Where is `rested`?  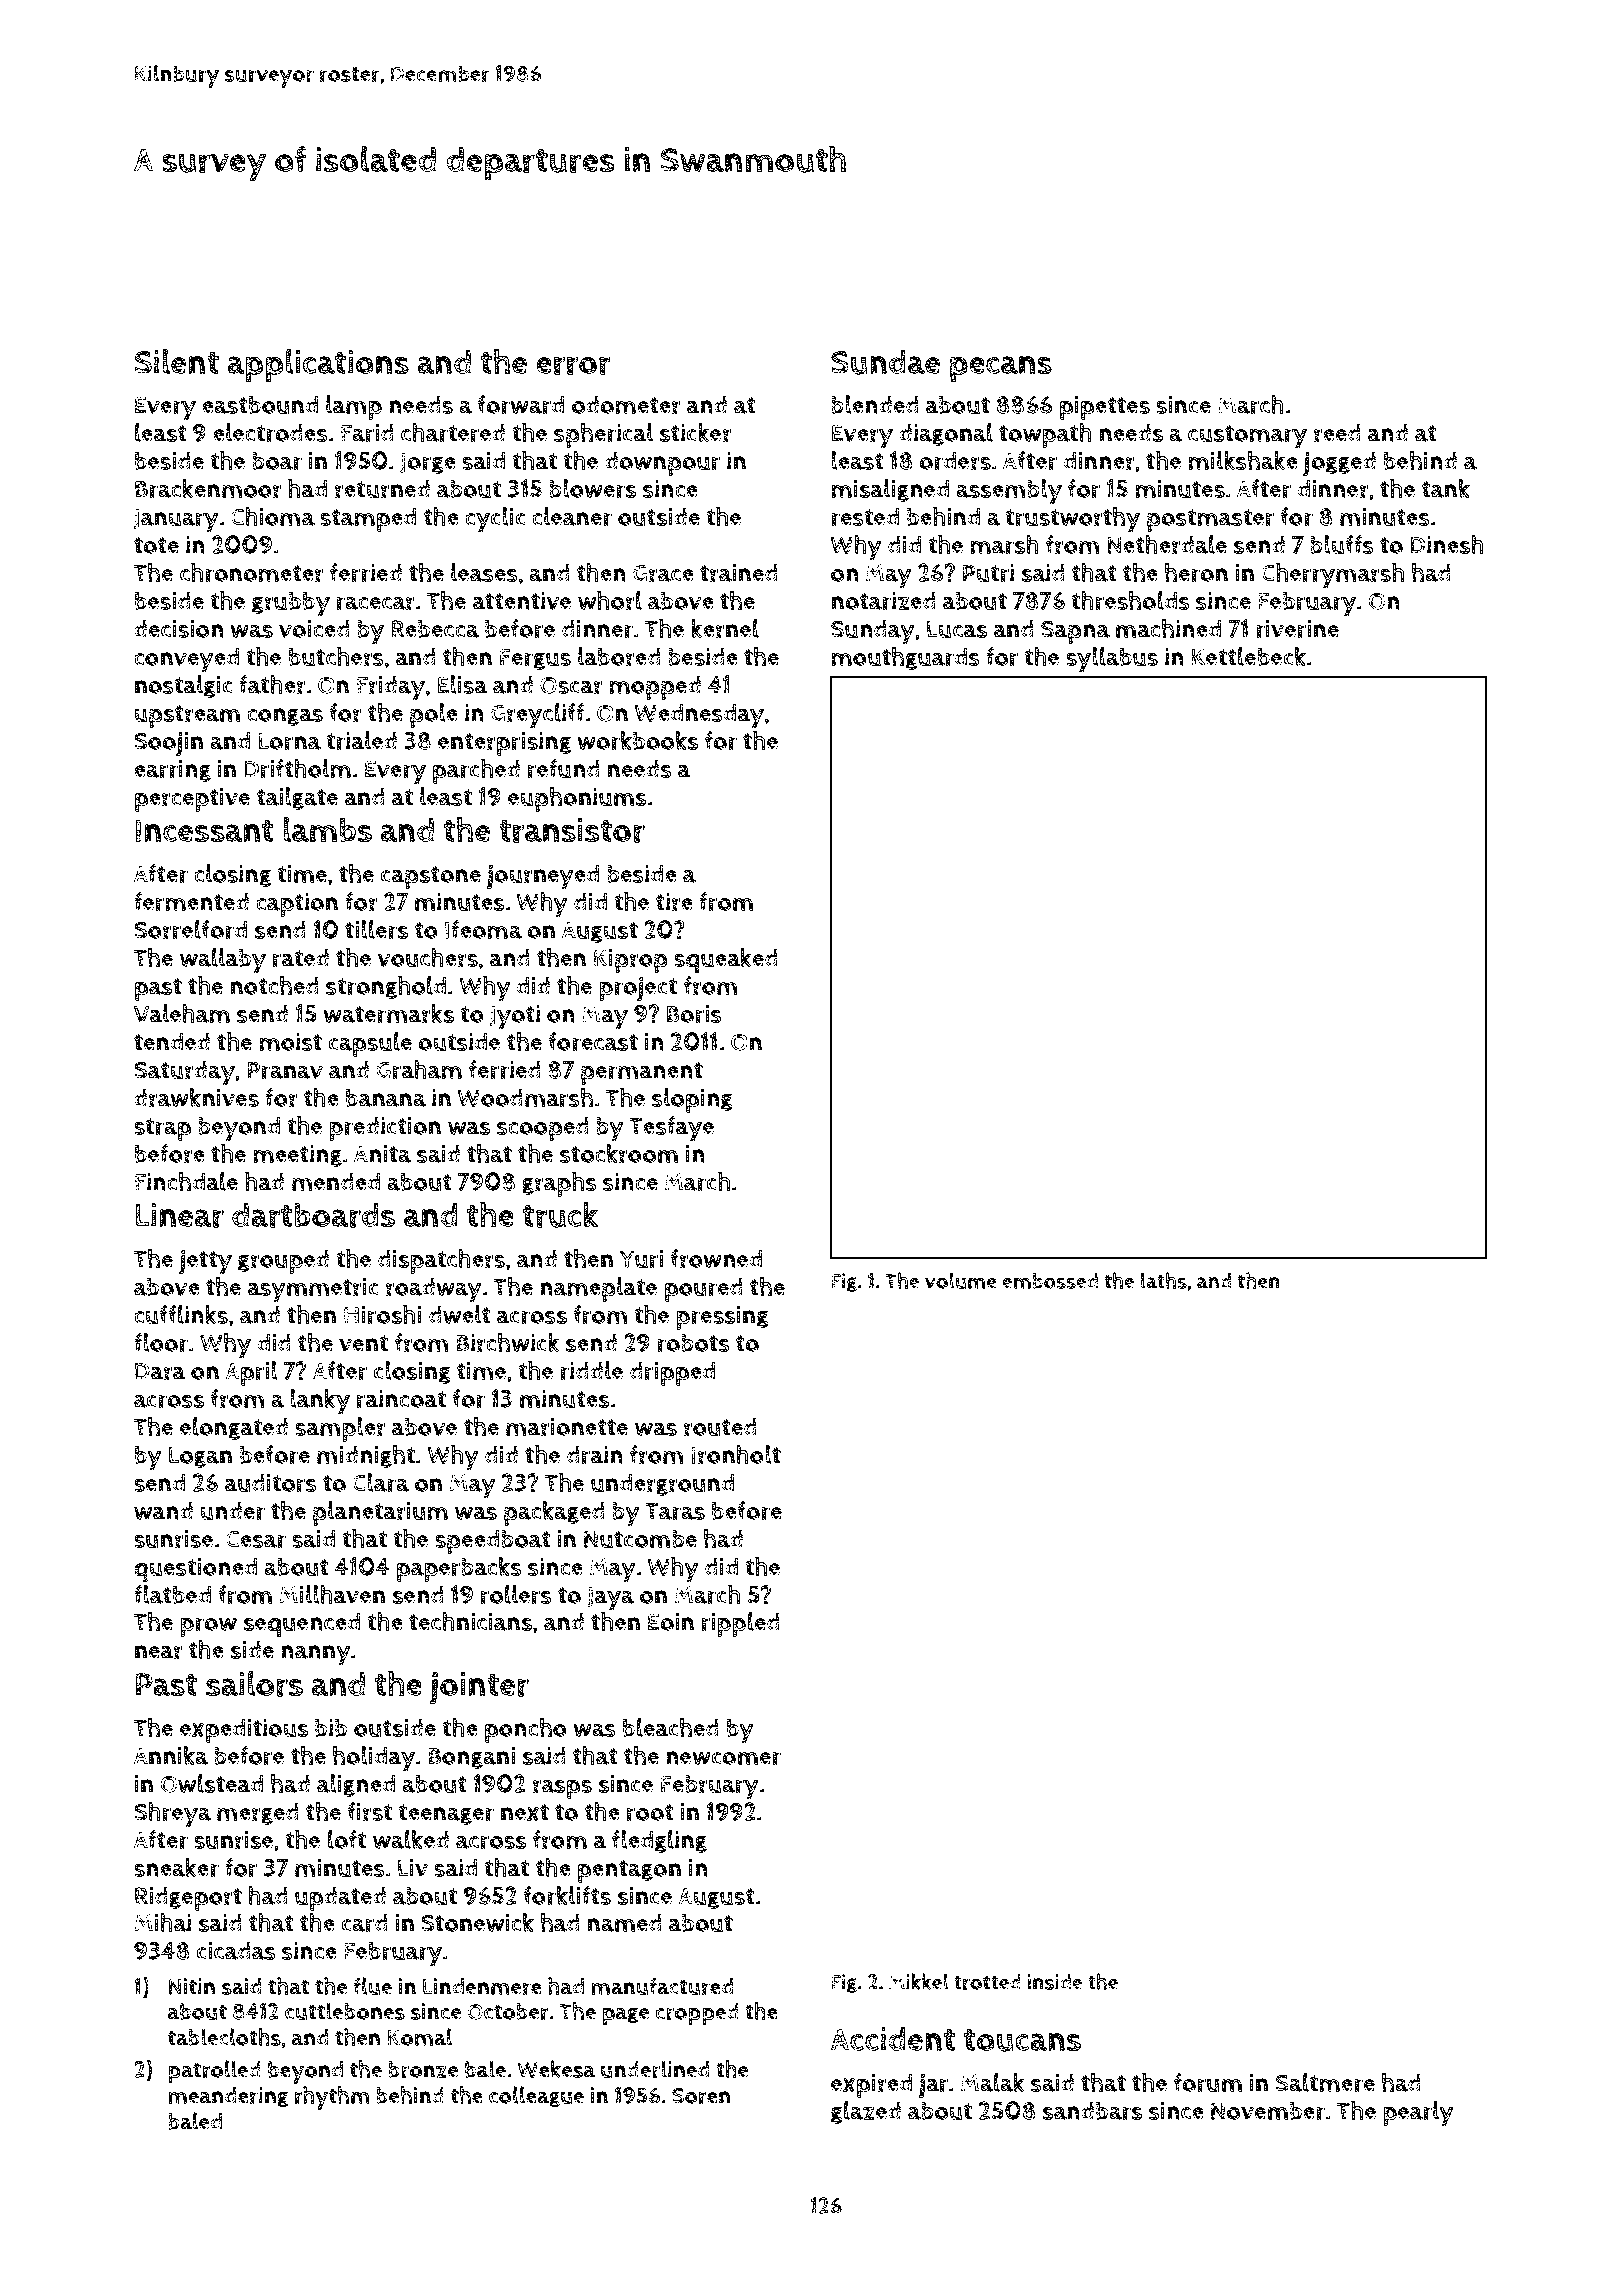 rested is located at coordinates (865, 517).
